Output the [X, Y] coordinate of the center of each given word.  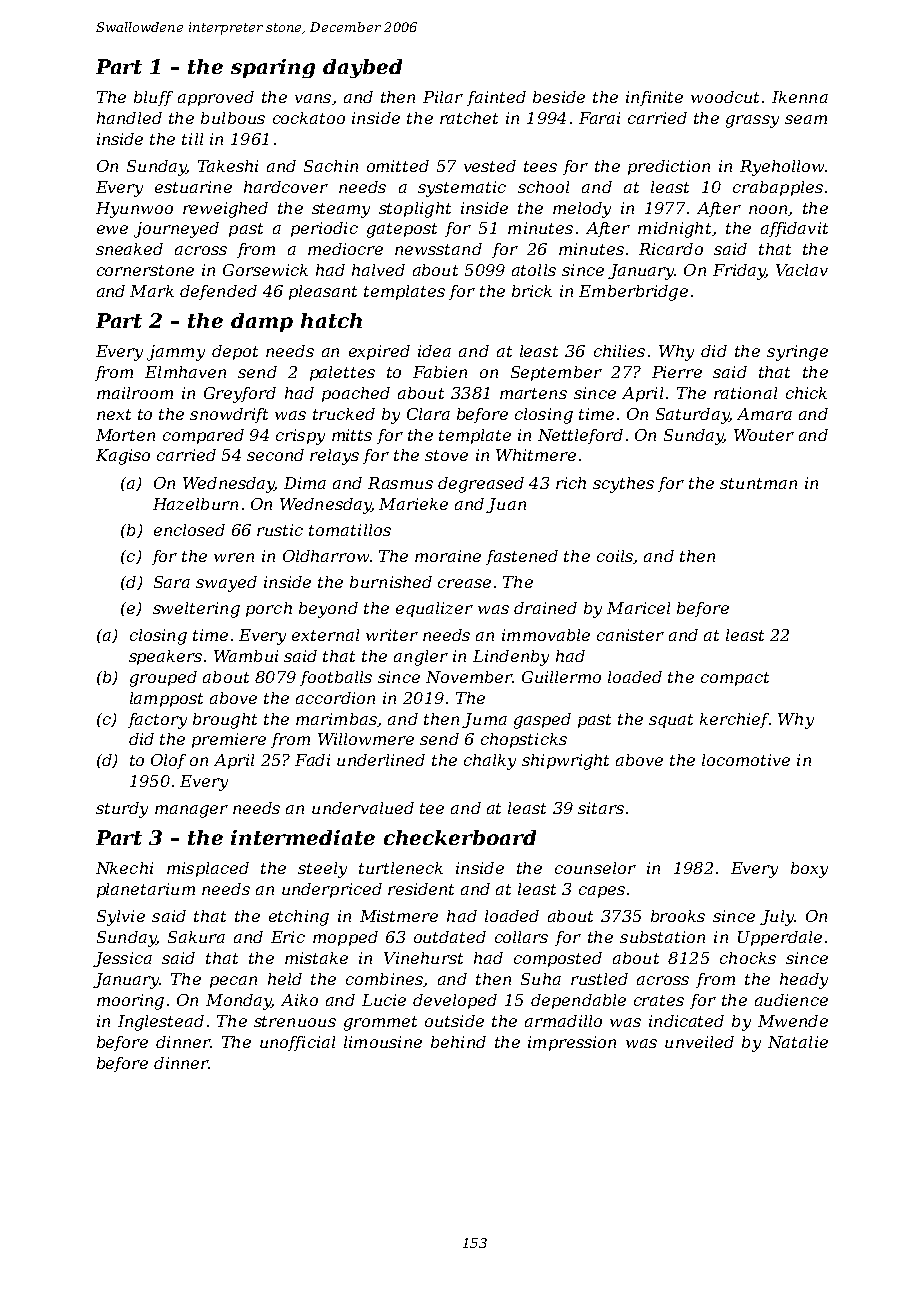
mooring [130, 1002]
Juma [484, 720]
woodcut [725, 97]
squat [671, 721]
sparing [273, 68]
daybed [362, 68]
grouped [163, 679]
